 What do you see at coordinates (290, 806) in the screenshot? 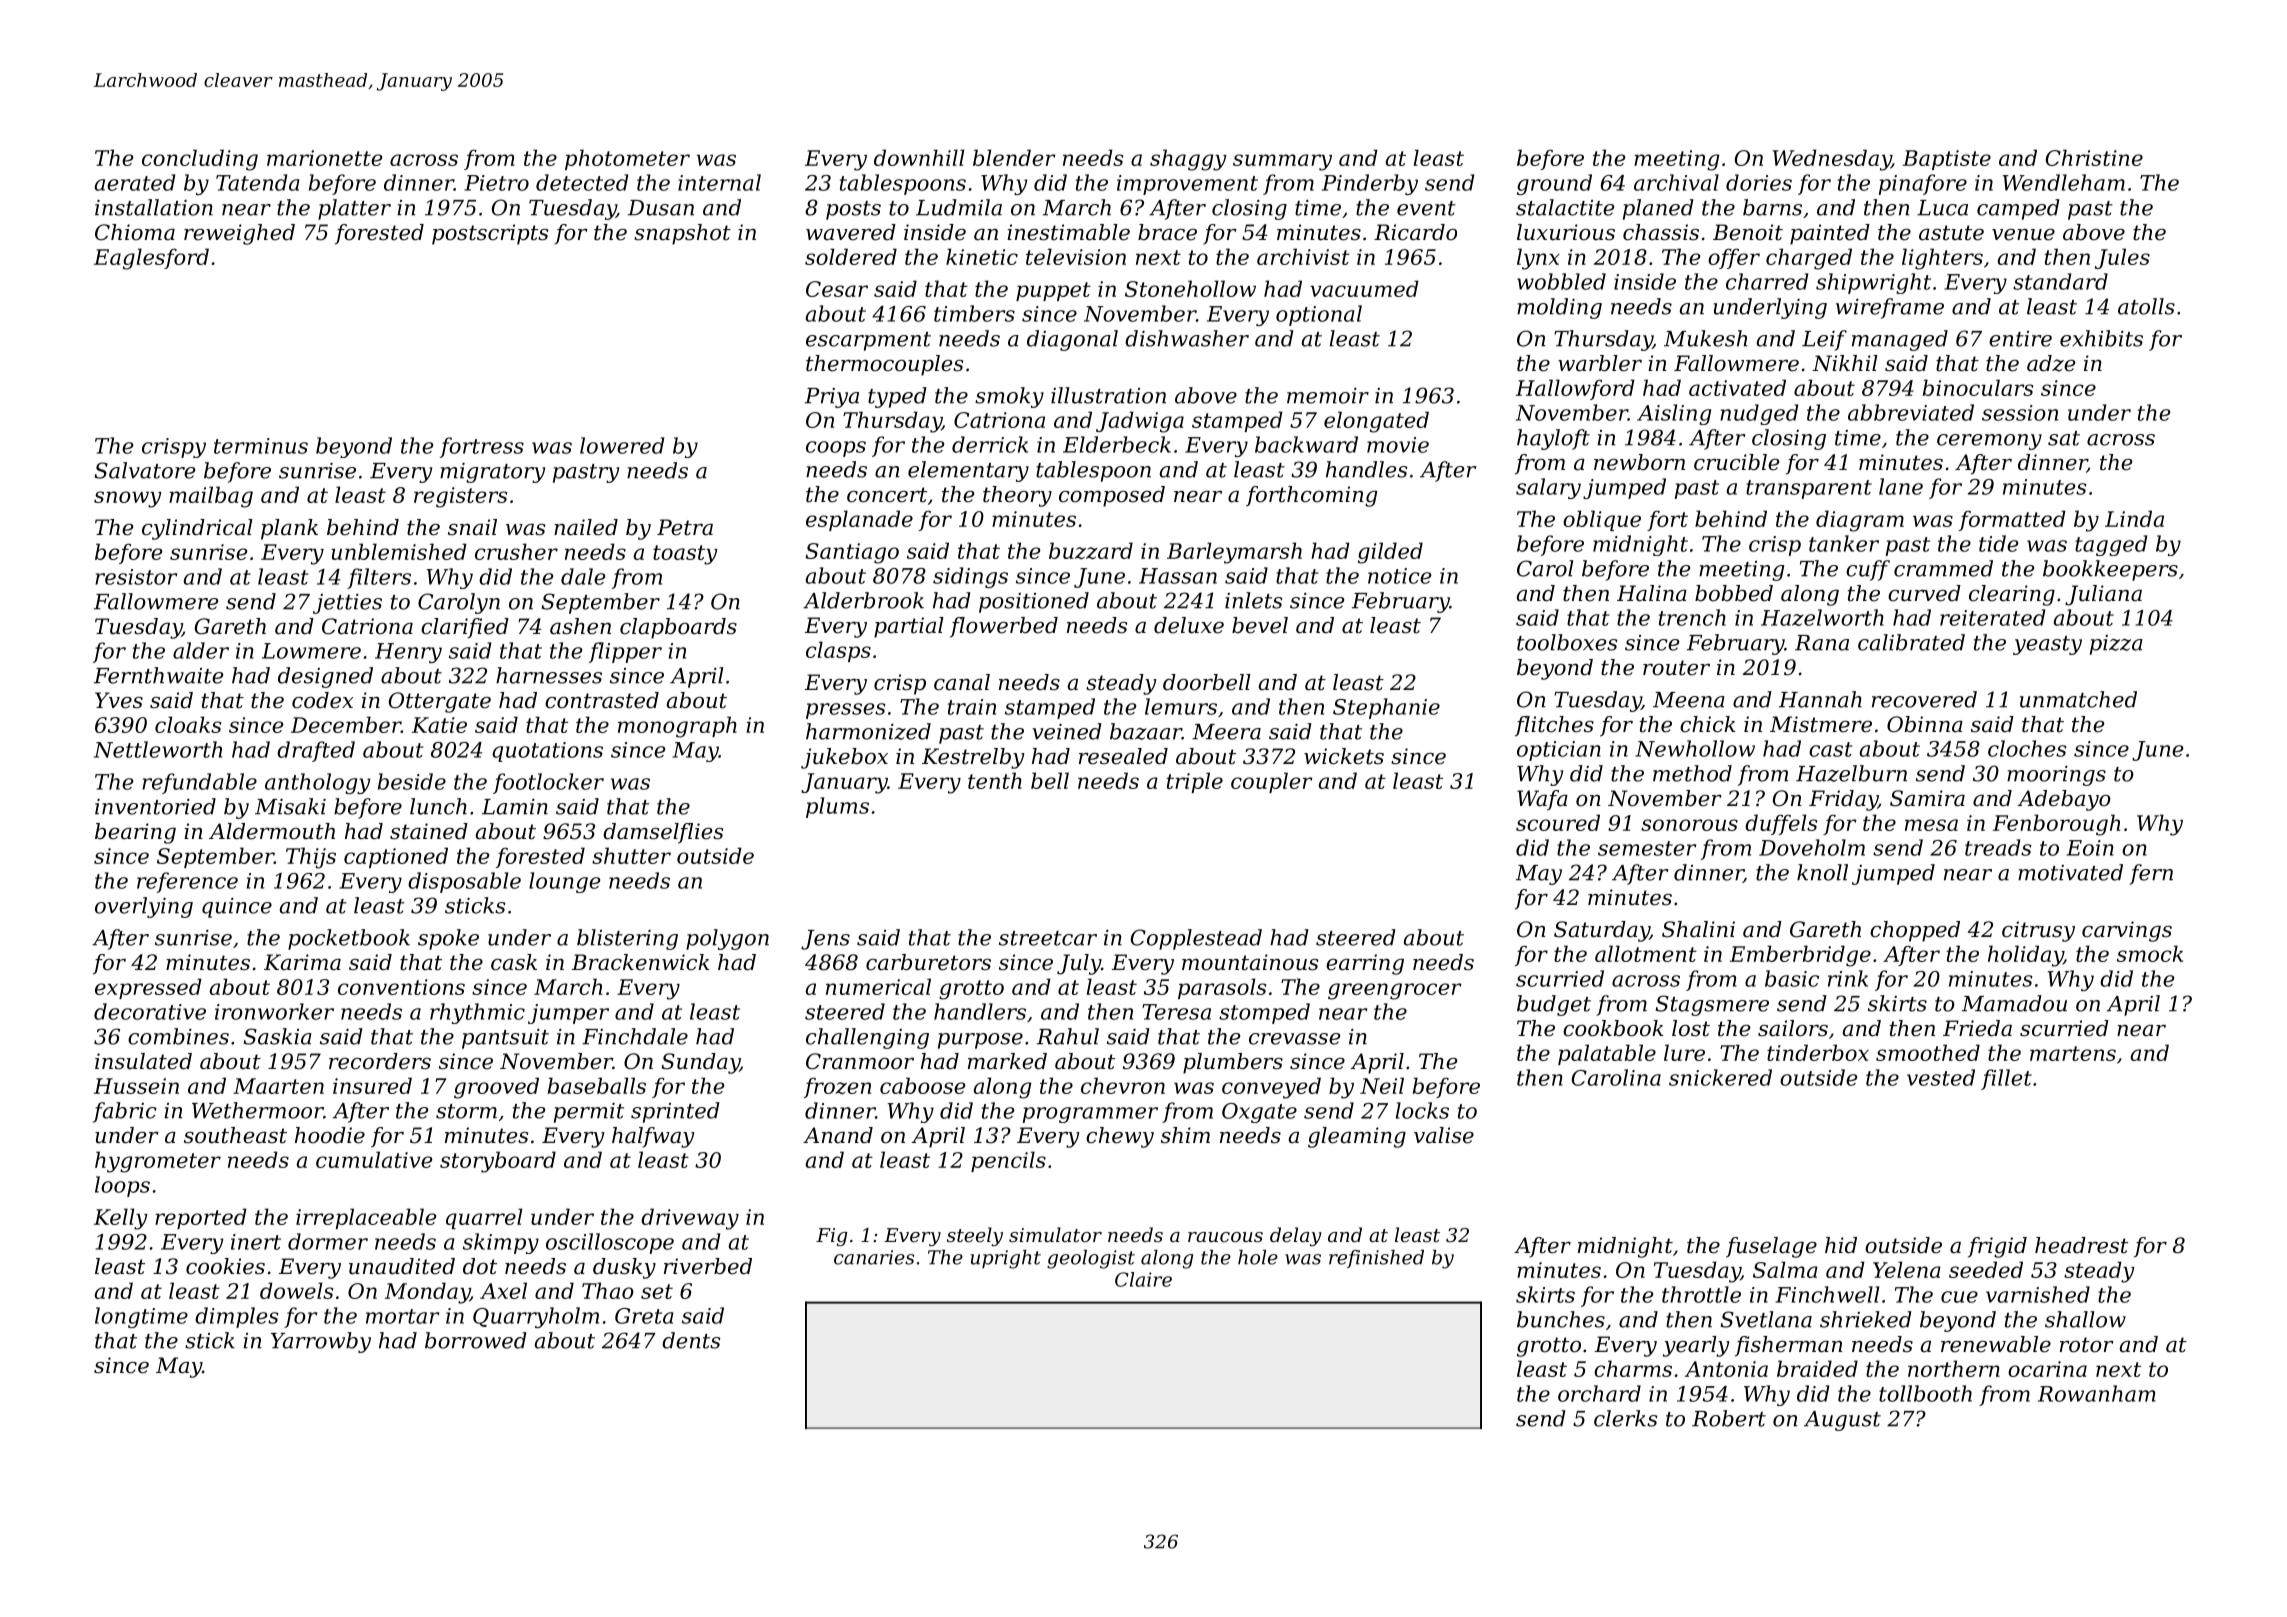
I see `Misaki` at bounding box center [290, 806].
